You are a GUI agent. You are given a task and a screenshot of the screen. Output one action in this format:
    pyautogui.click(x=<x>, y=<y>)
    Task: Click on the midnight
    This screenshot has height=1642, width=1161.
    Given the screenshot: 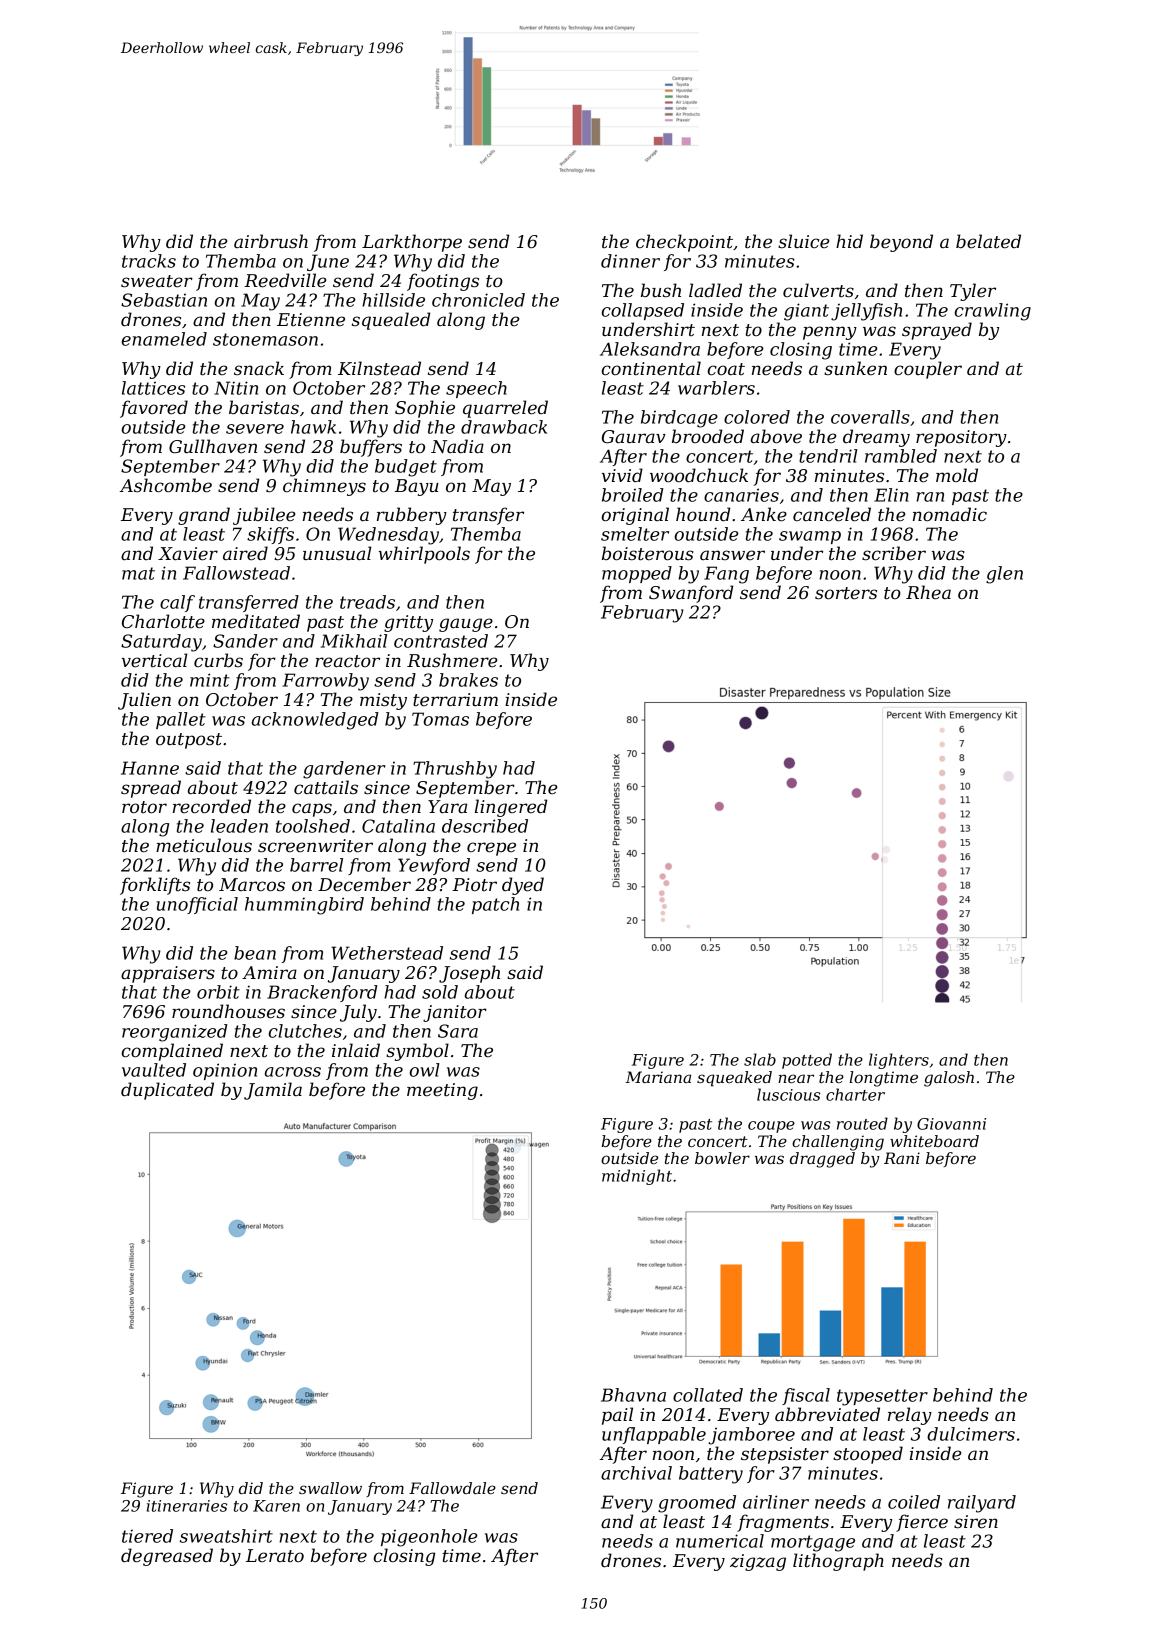 What is the action you would take?
    pyautogui.click(x=637, y=1177)
